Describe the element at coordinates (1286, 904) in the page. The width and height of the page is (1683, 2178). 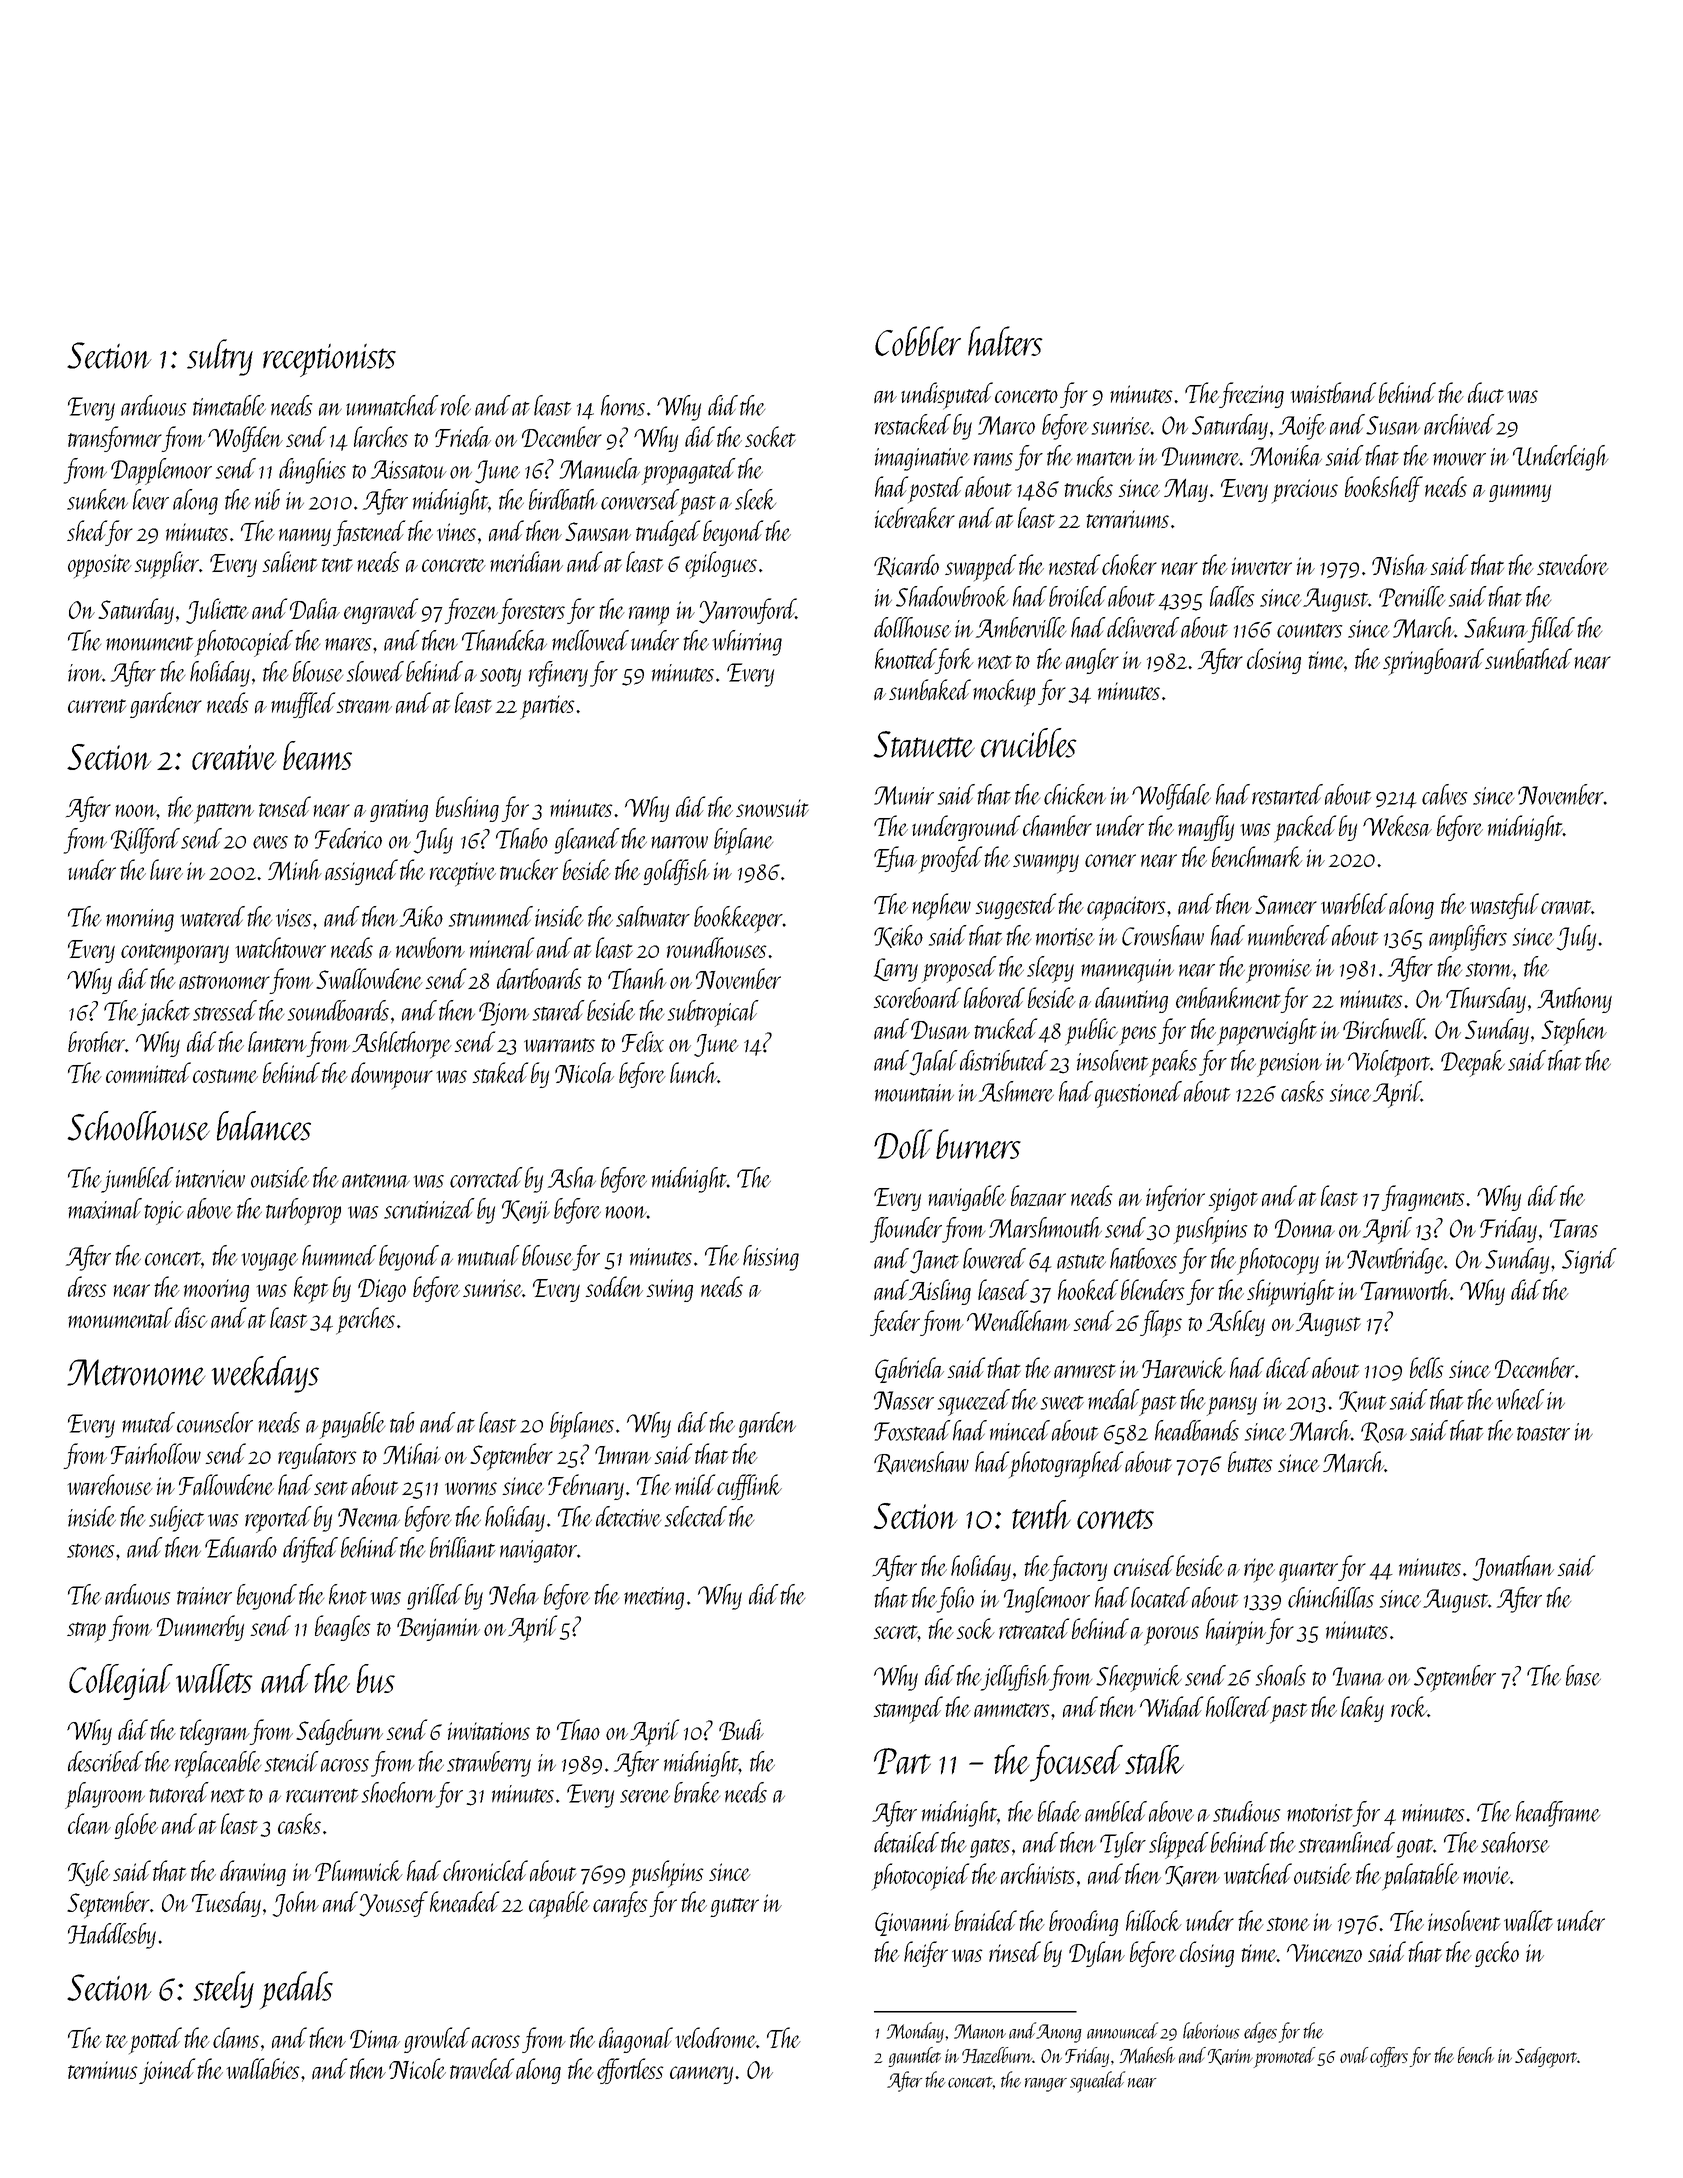
I see `Sameer` at that location.
